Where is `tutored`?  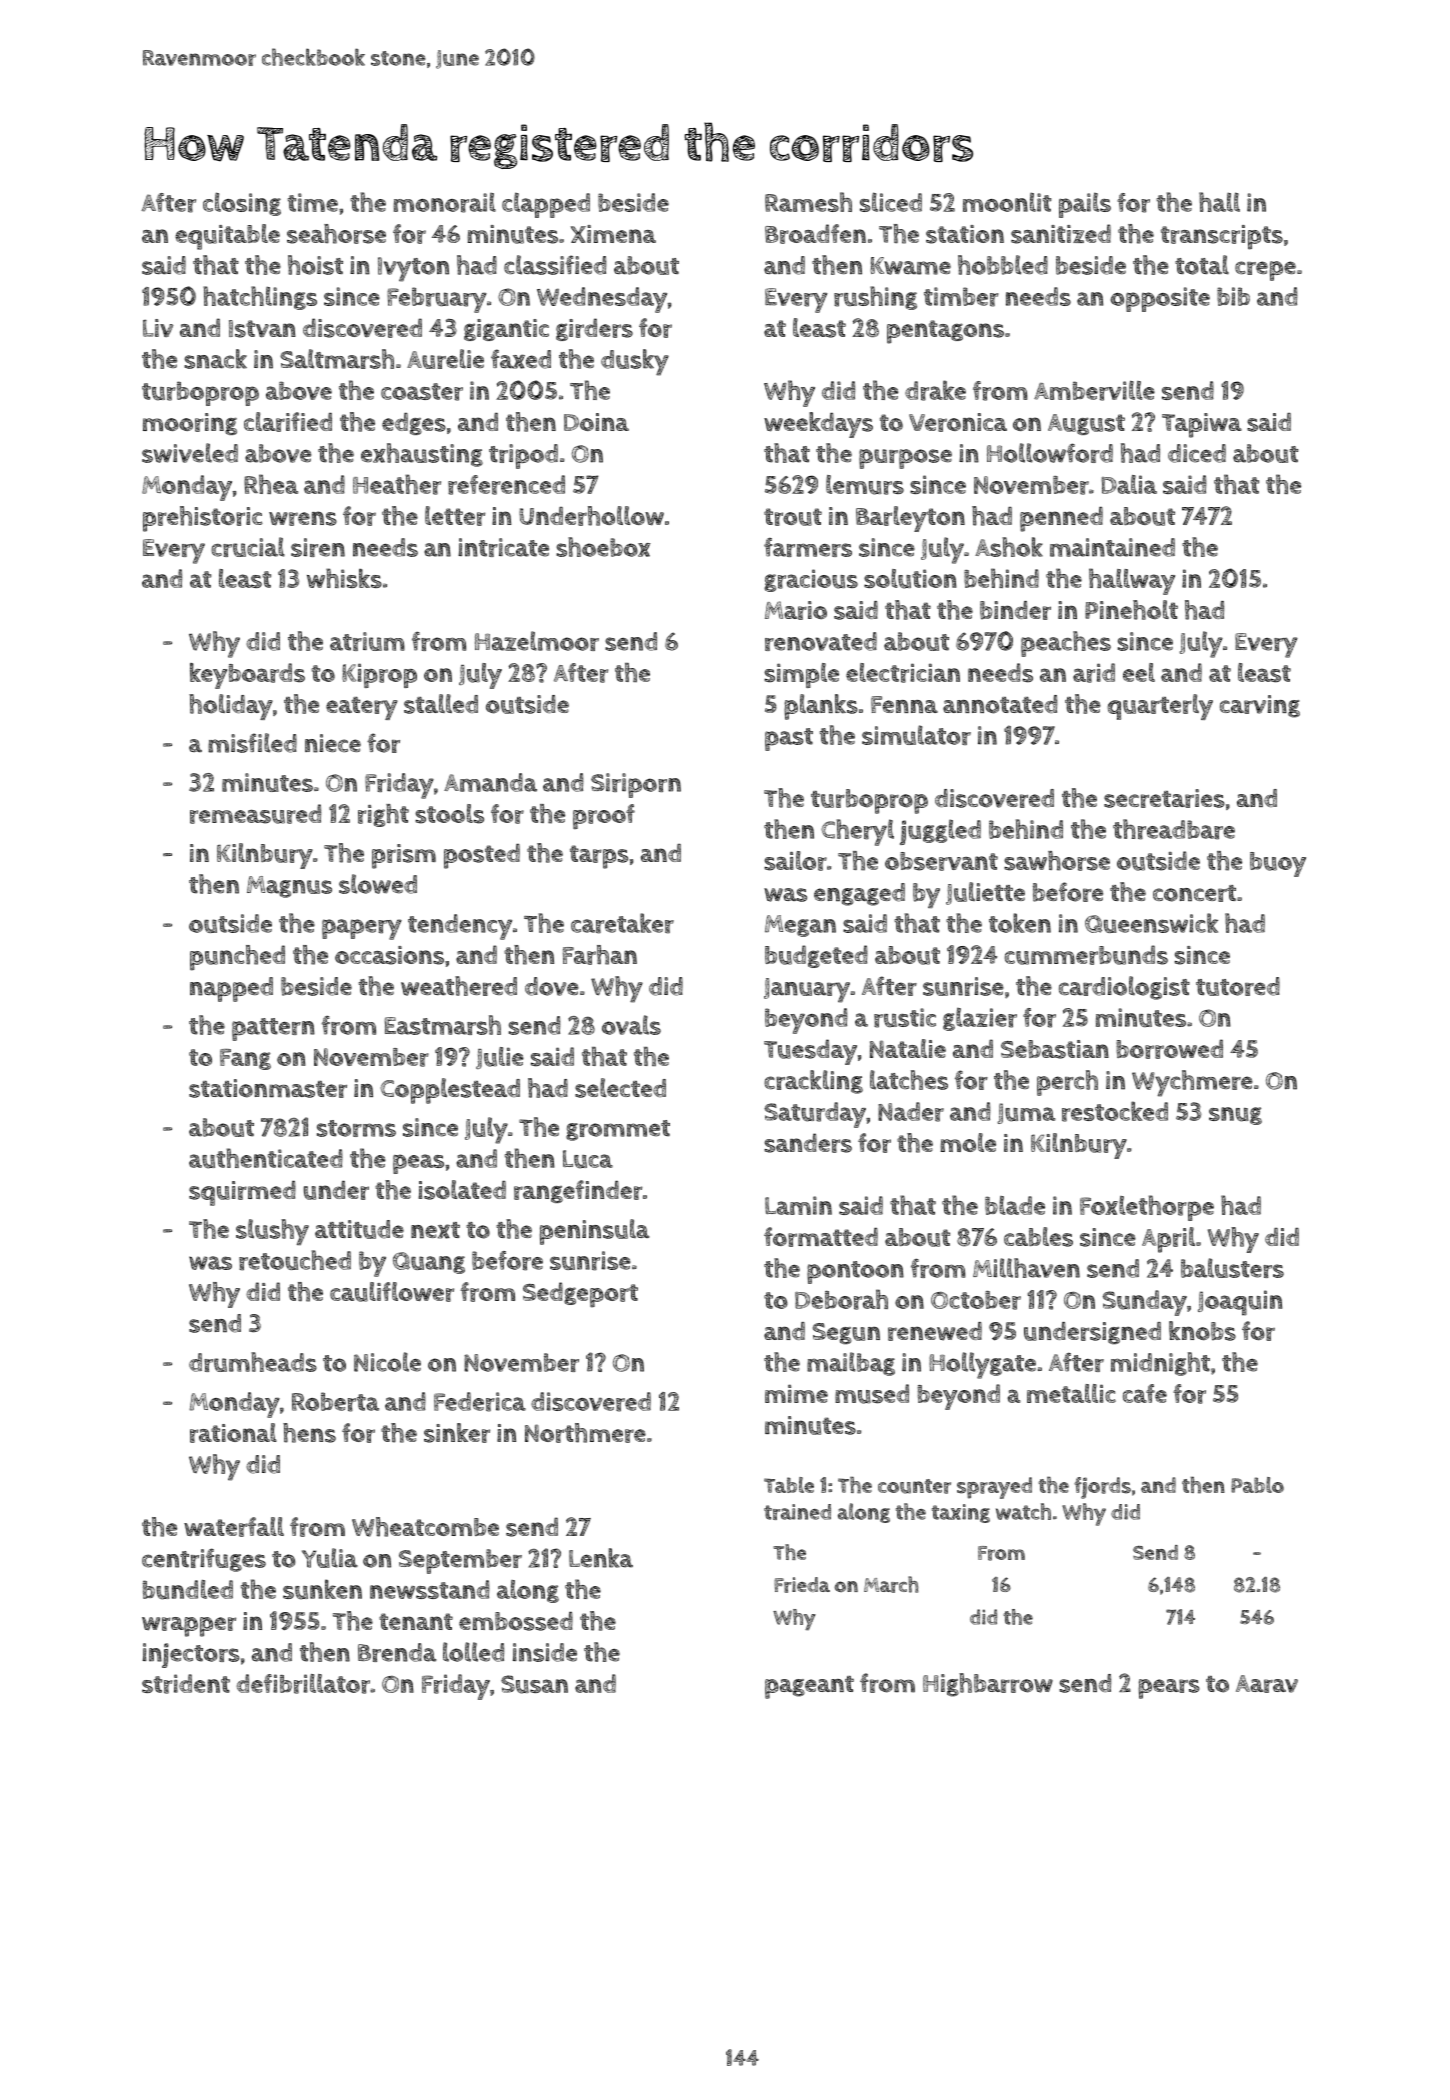 tutored is located at coordinates (1238, 986).
